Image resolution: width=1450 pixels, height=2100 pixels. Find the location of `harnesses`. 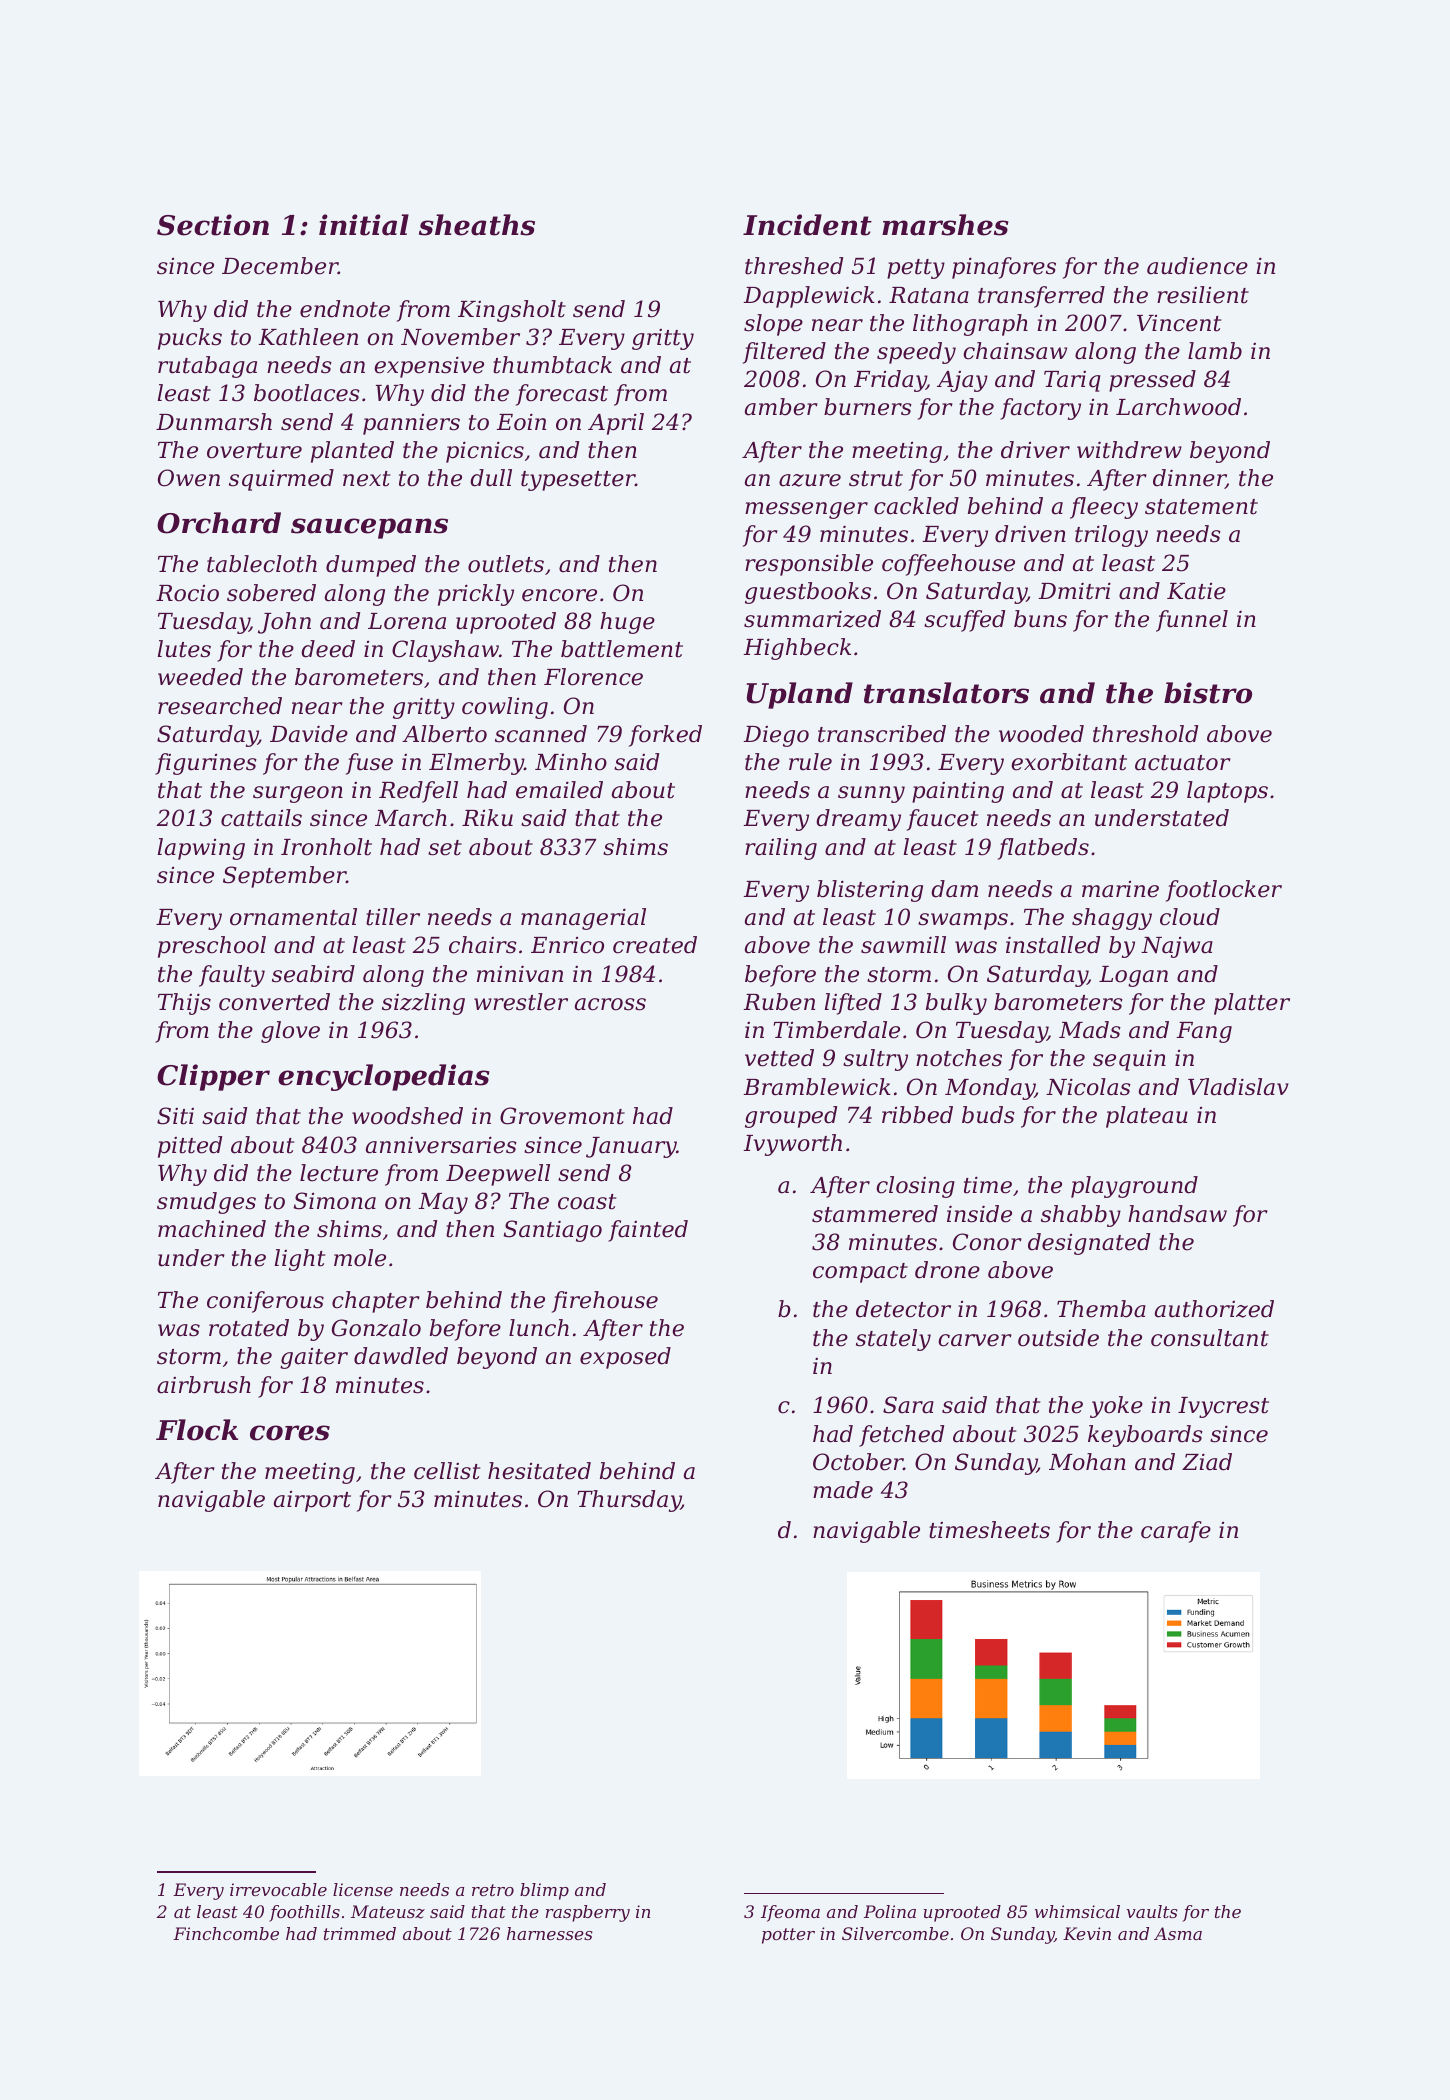

harnesses is located at coordinates (550, 1933).
